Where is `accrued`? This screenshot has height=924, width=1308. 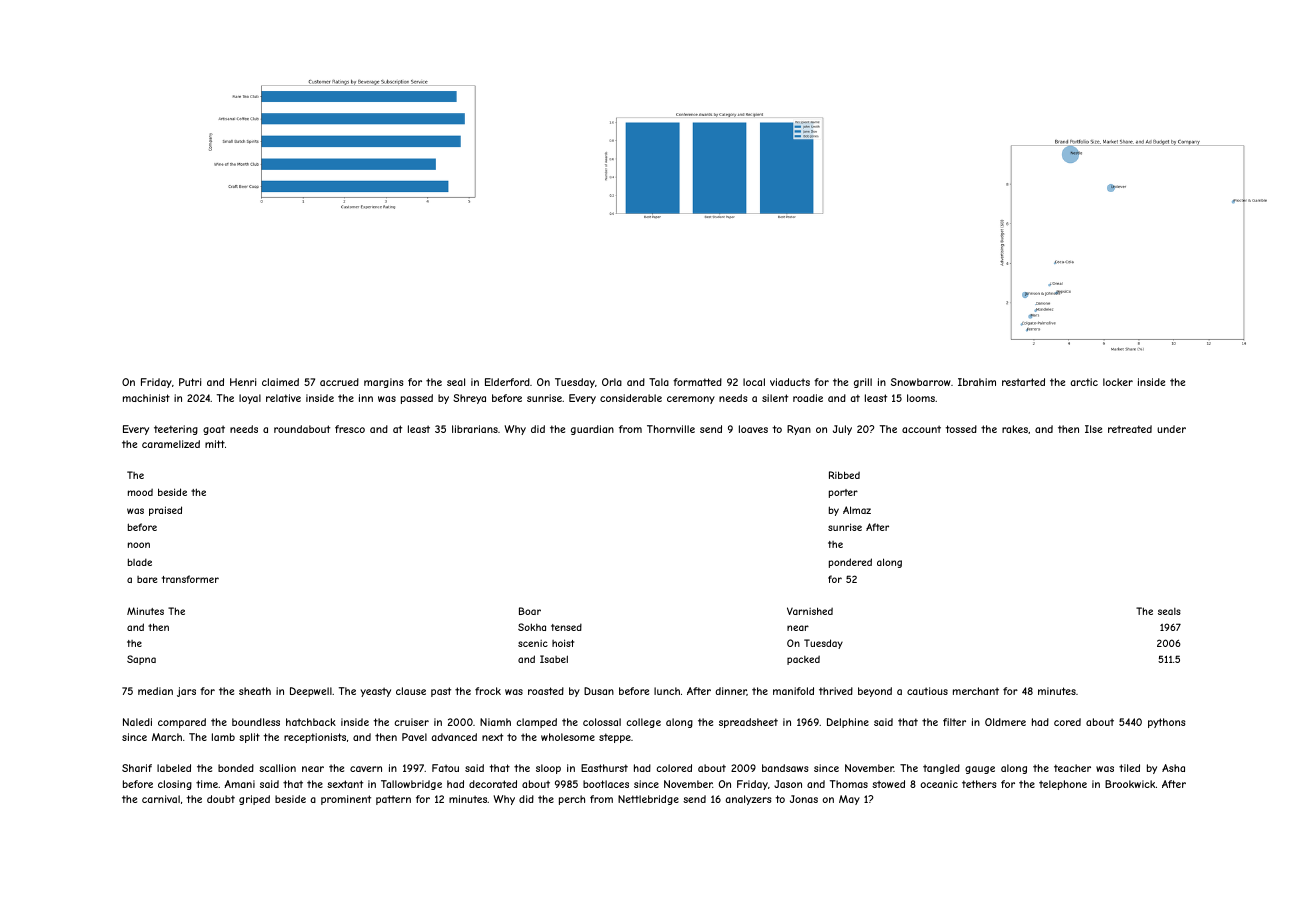
accrued is located at coordinates (339, 382).
